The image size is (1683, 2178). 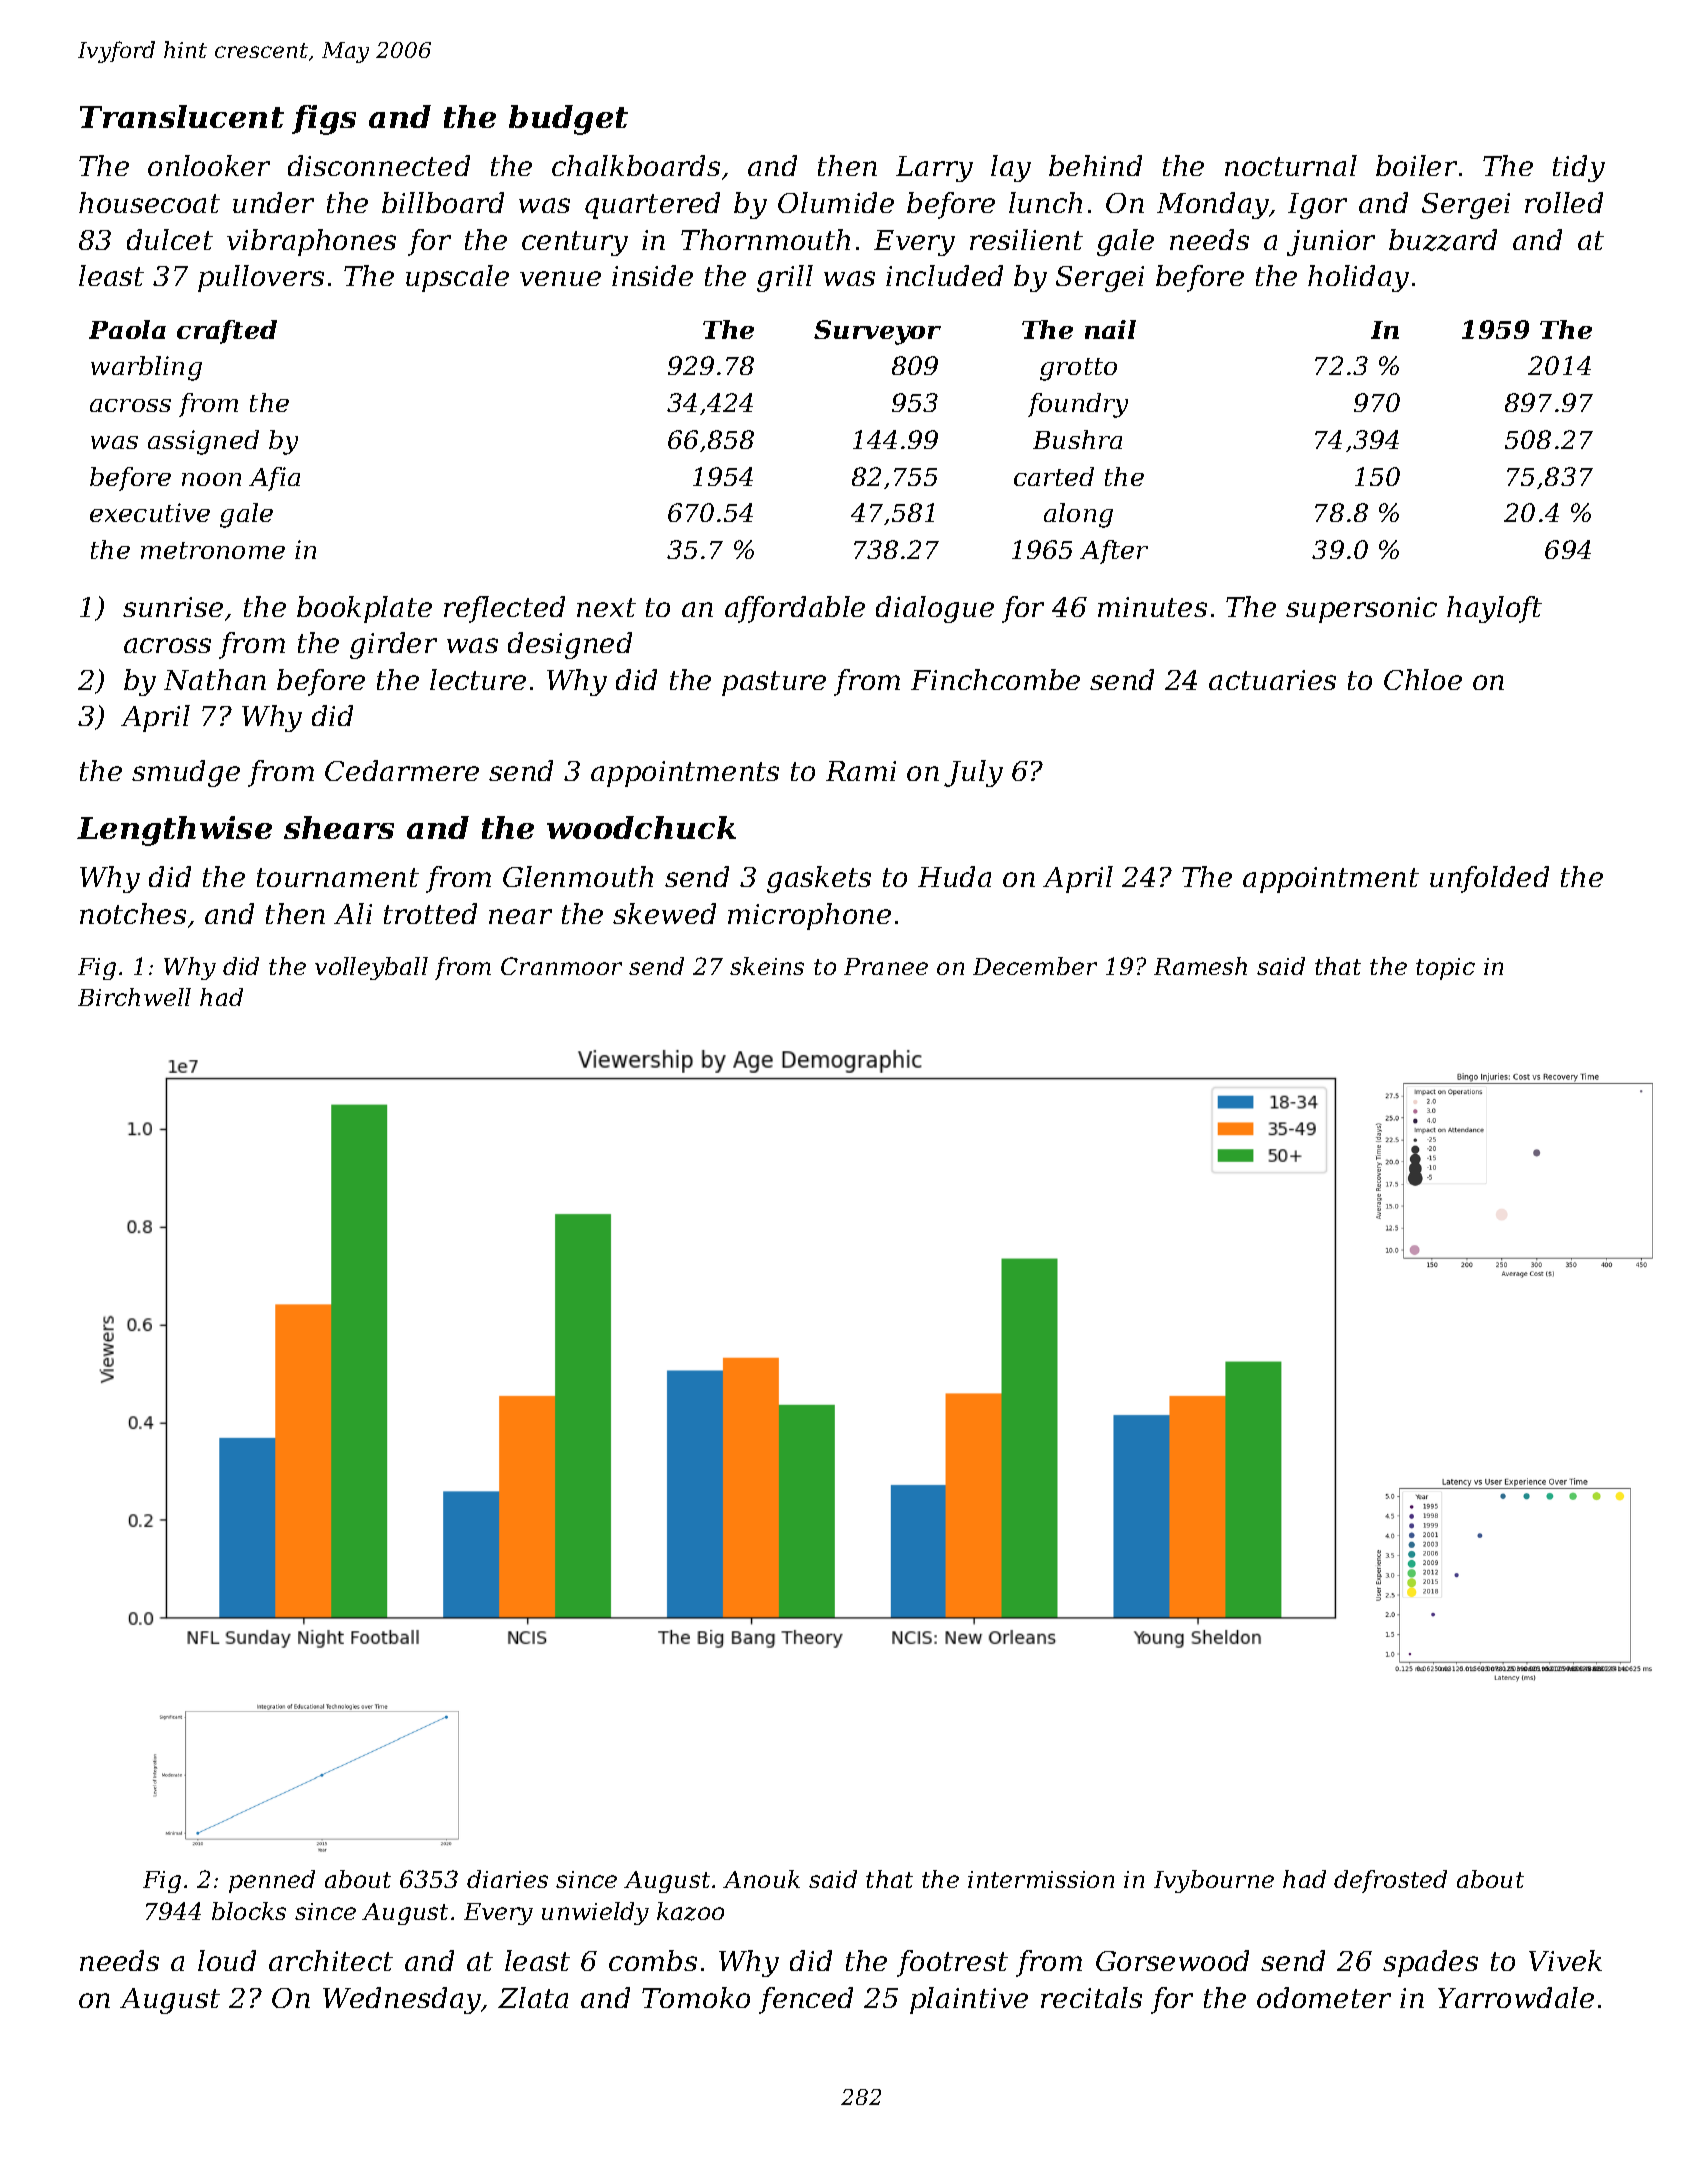 I want to click on penned, so click(x=272, y=1881).
